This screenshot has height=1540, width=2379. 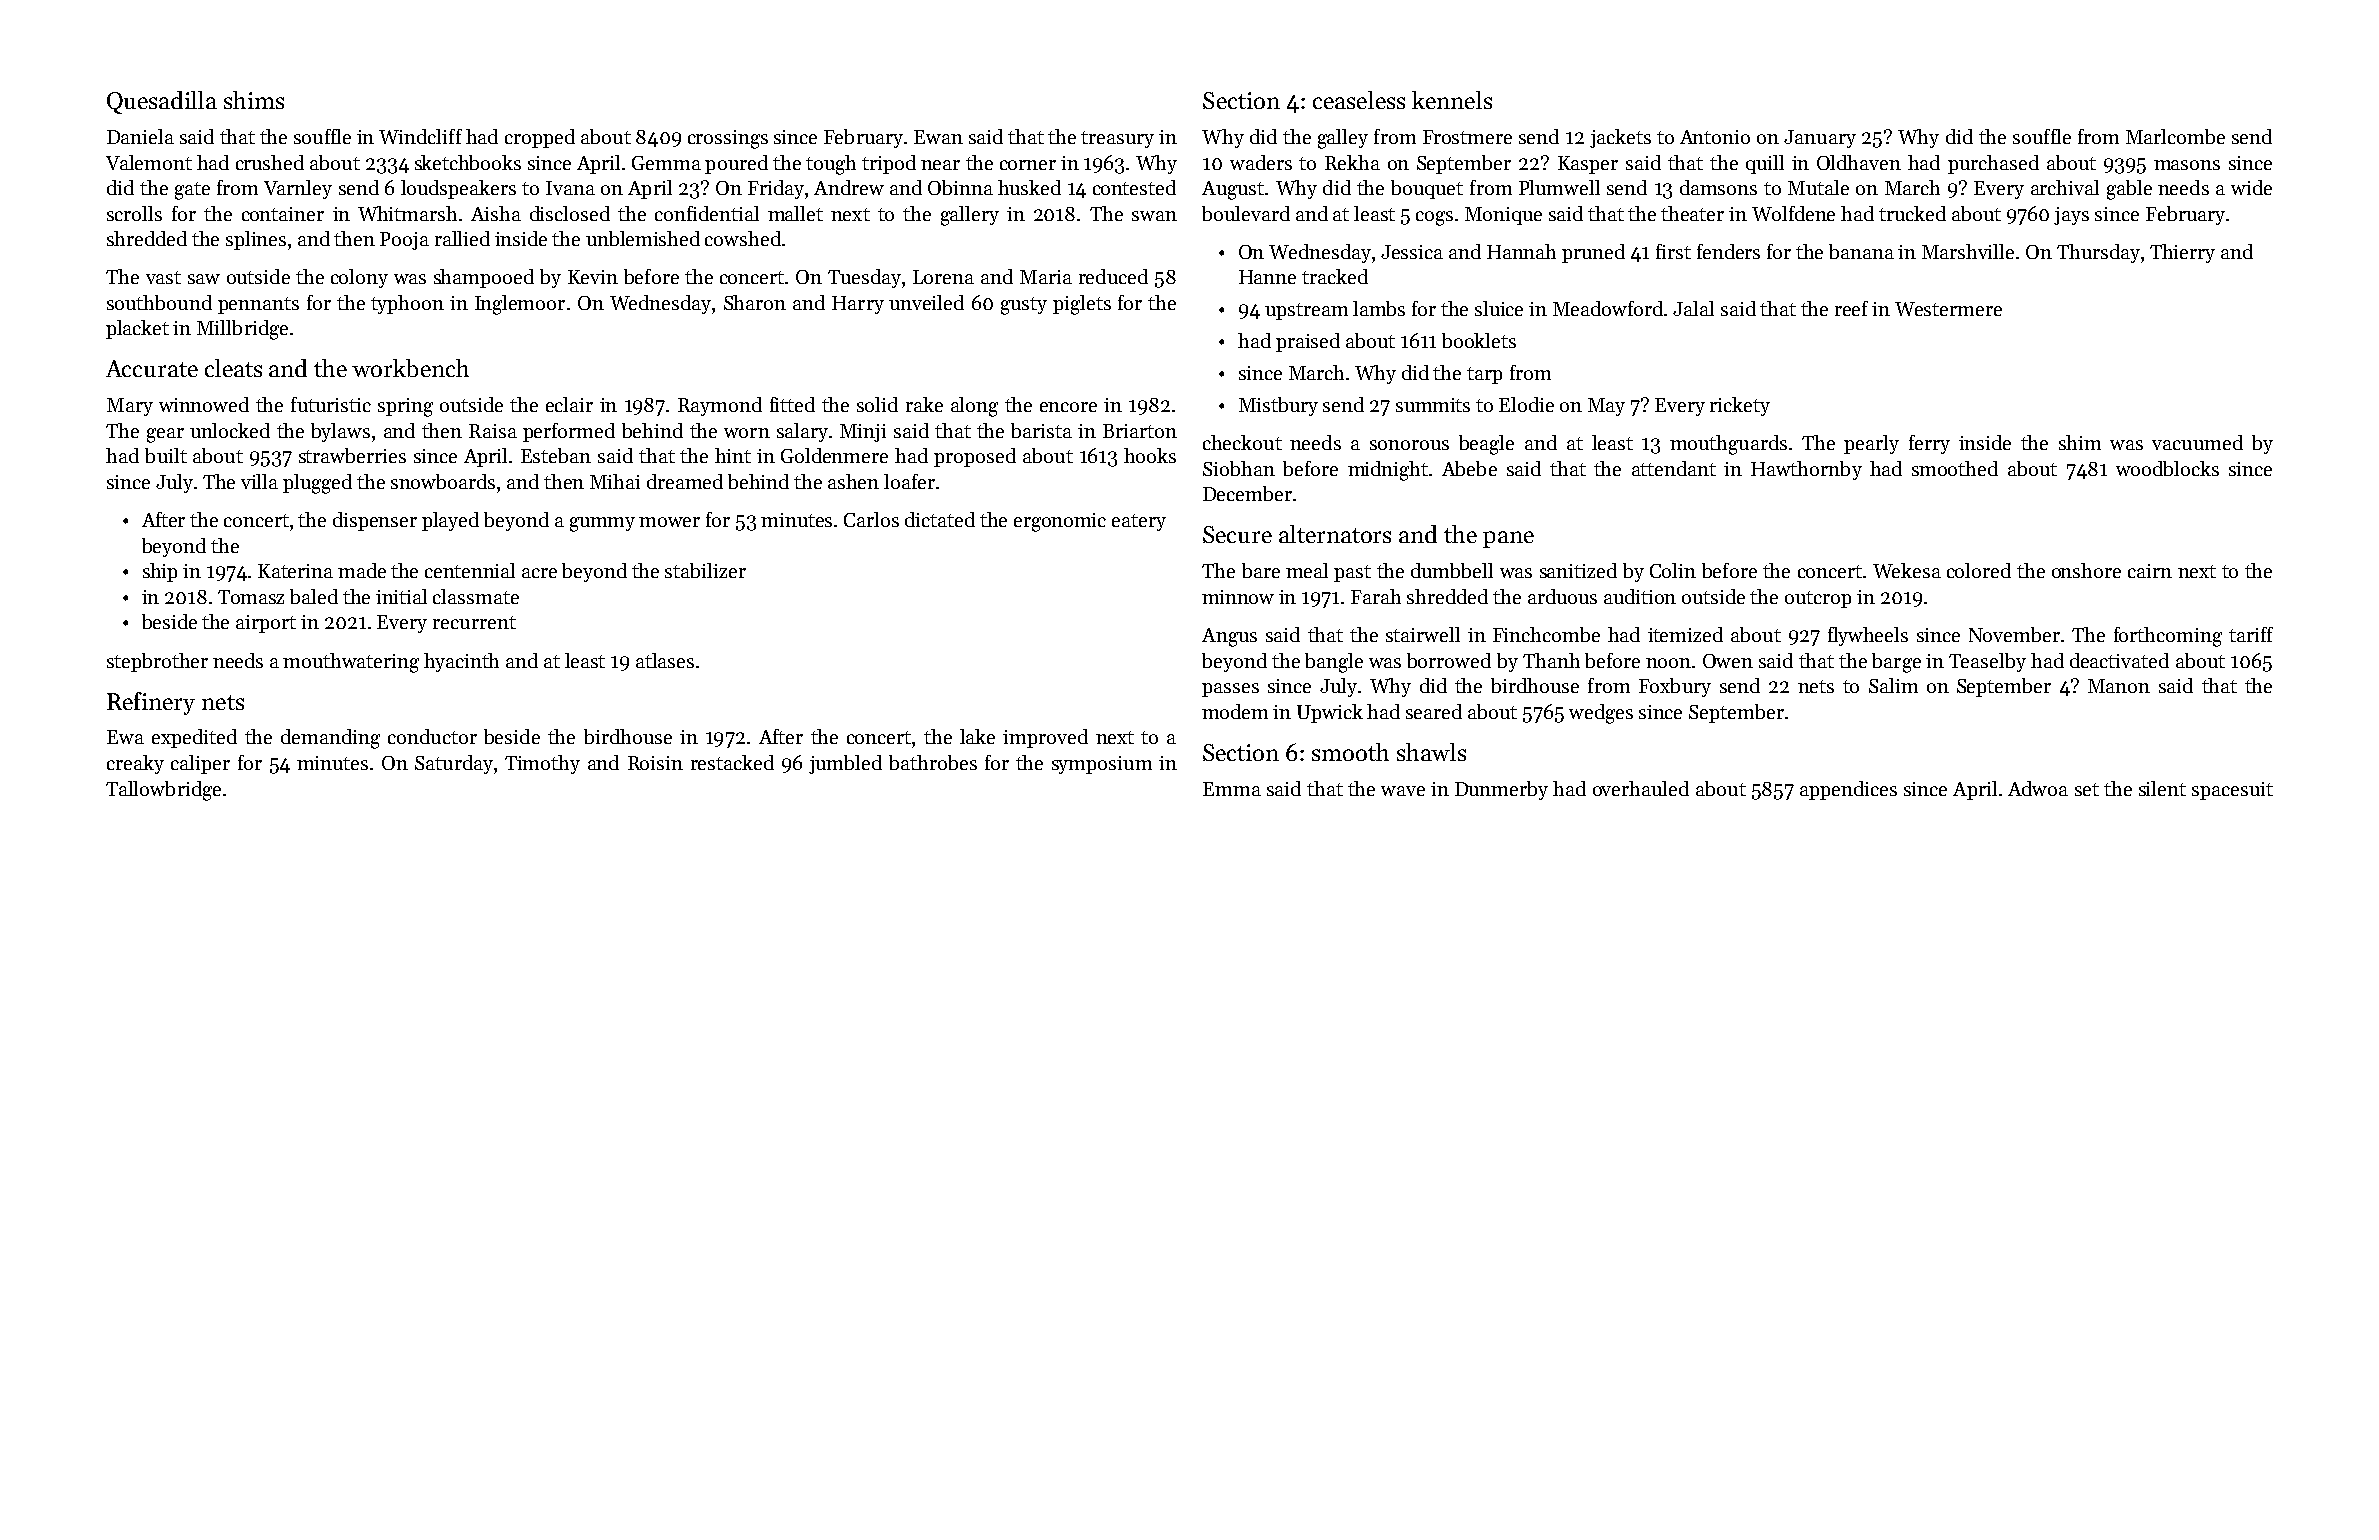 I want to click on Tallowbridge, so click(x=163, y=791).
